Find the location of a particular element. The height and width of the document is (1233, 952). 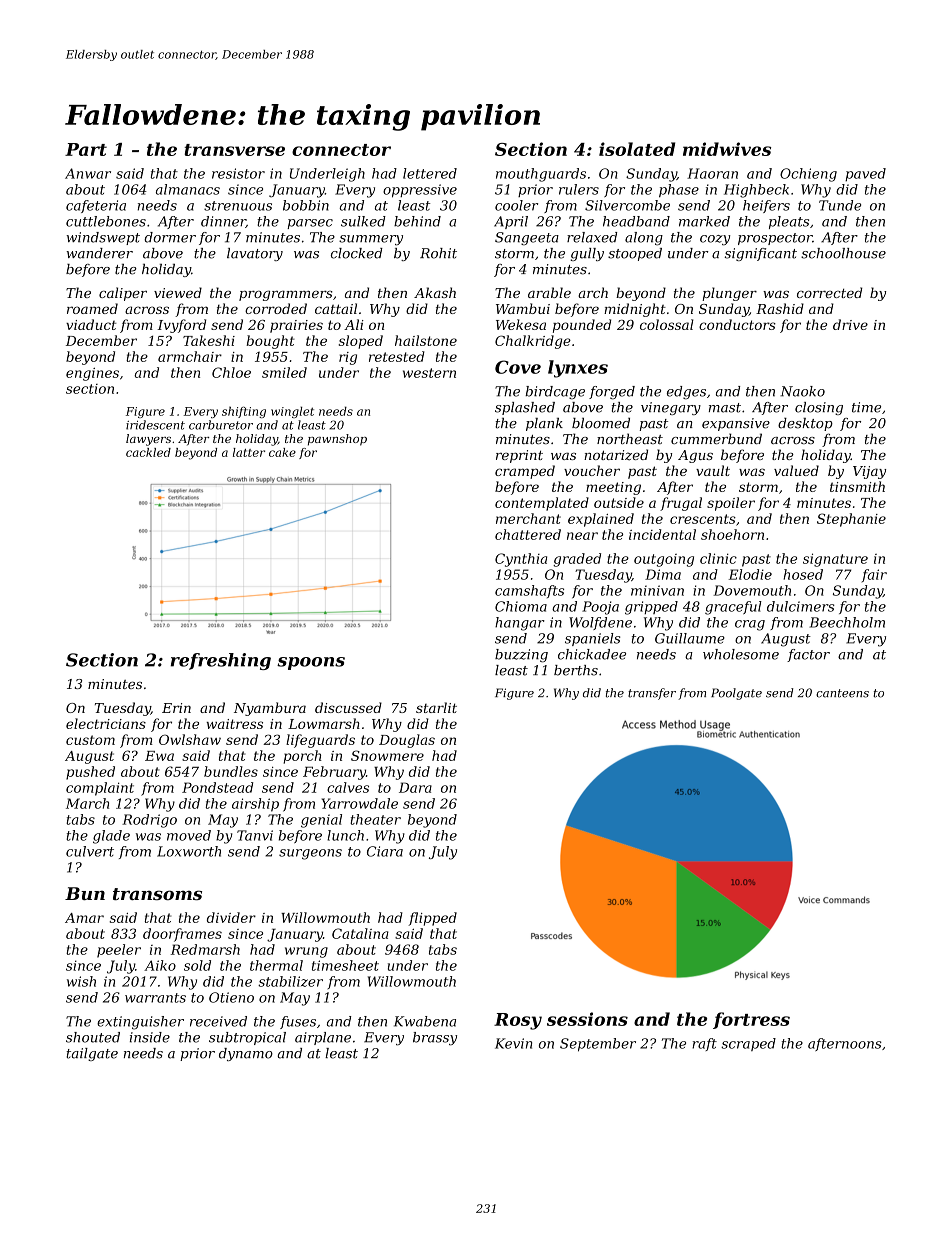

Part is located at coordinates (86, 149).
